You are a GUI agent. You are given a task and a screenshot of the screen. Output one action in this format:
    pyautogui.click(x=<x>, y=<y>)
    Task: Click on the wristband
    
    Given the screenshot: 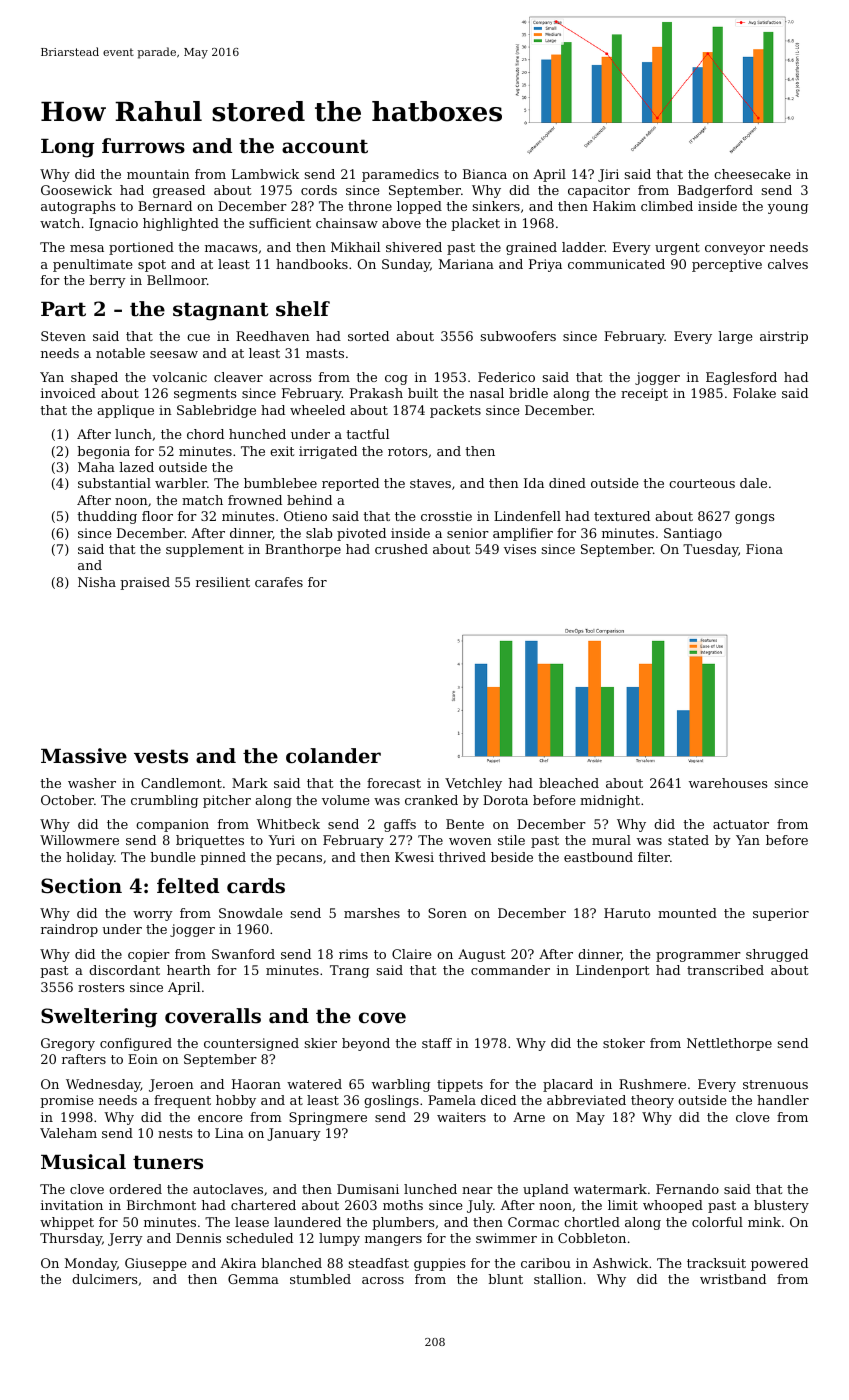 What is the action you would take?
    pyautogui.click(x=733, y=1279)
